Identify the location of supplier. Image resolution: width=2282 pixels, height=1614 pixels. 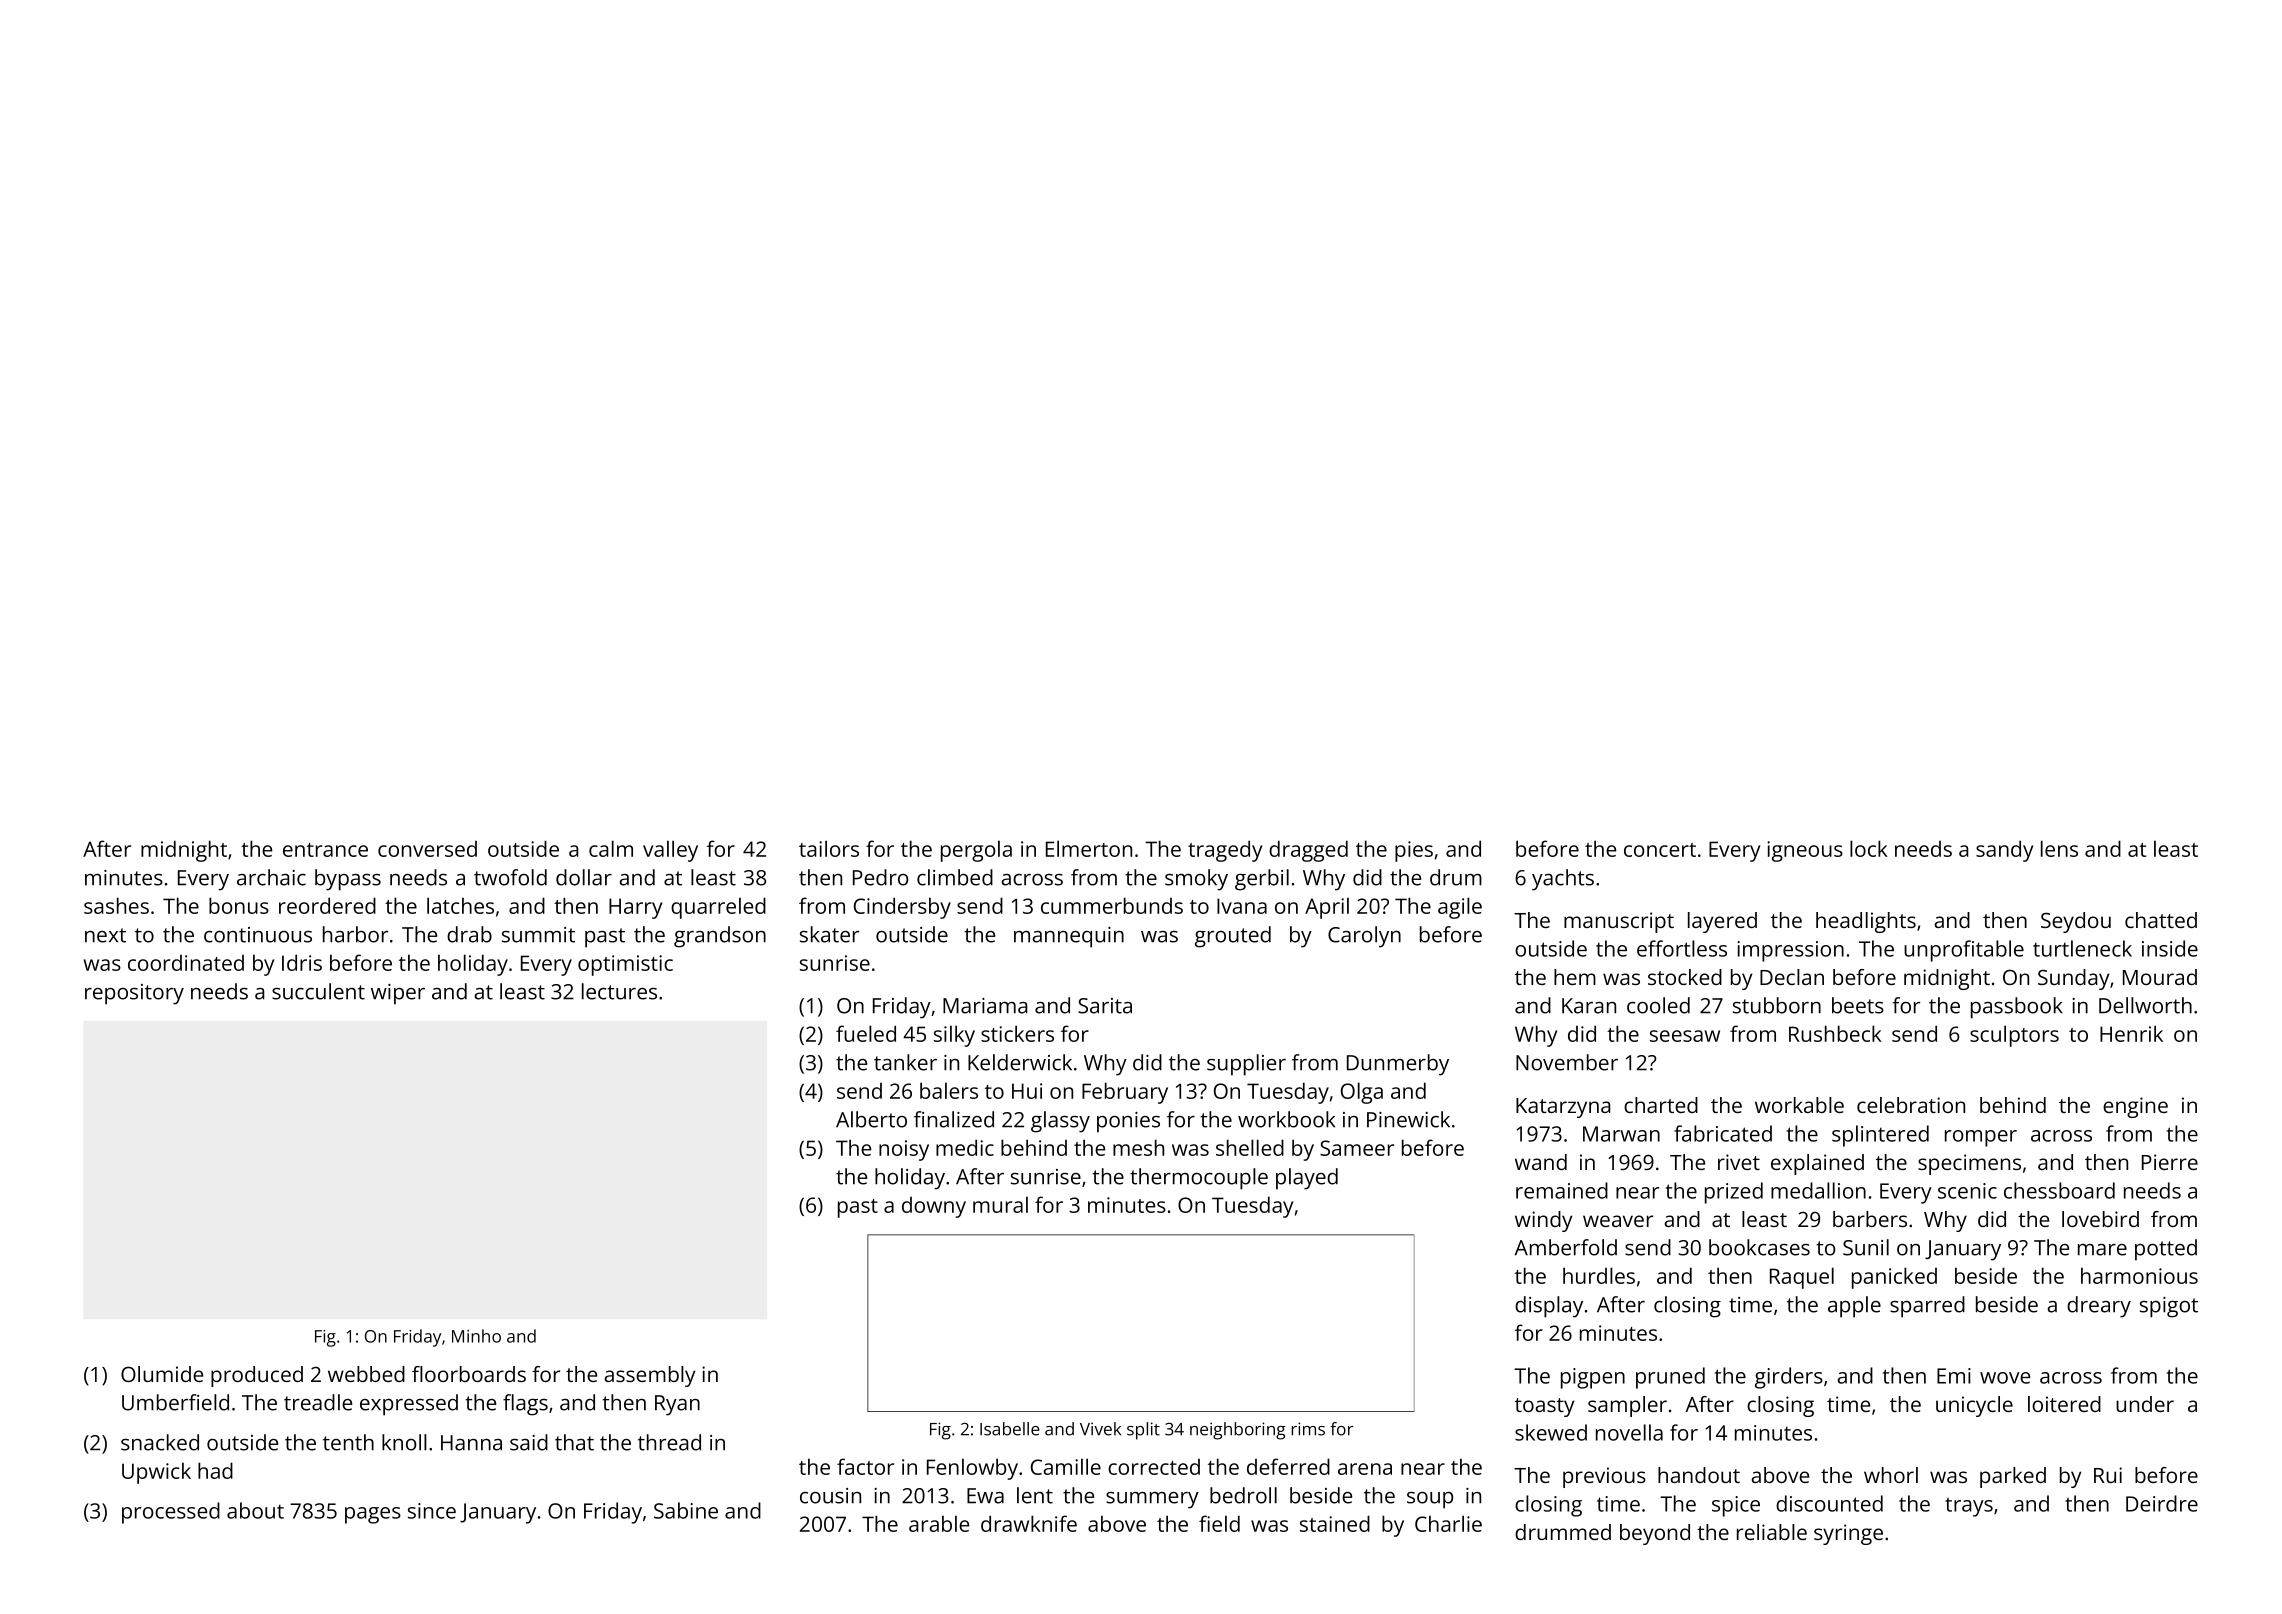
(1246, 1065).
